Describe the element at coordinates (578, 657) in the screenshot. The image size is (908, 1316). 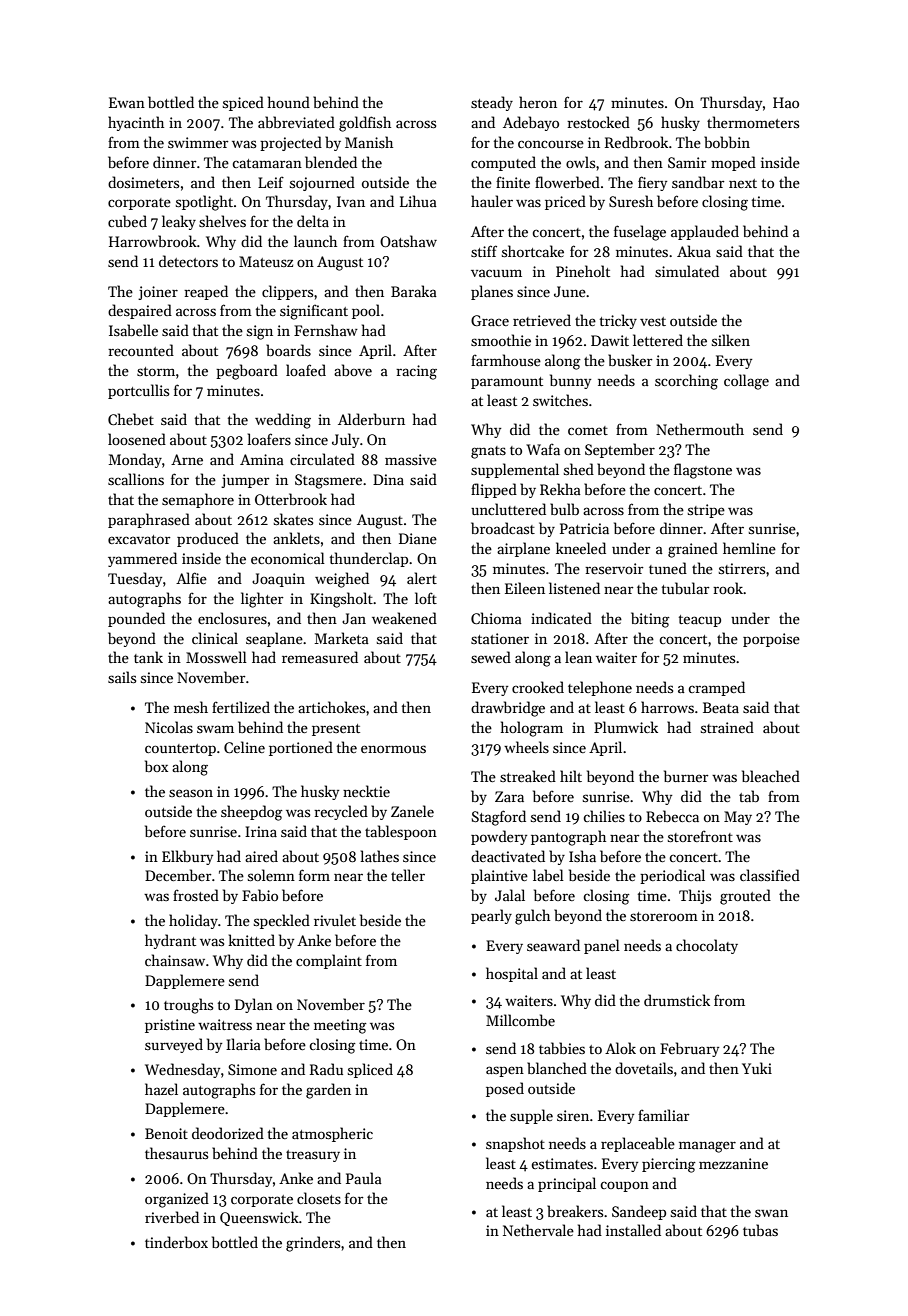
I see `lean` at that location.
